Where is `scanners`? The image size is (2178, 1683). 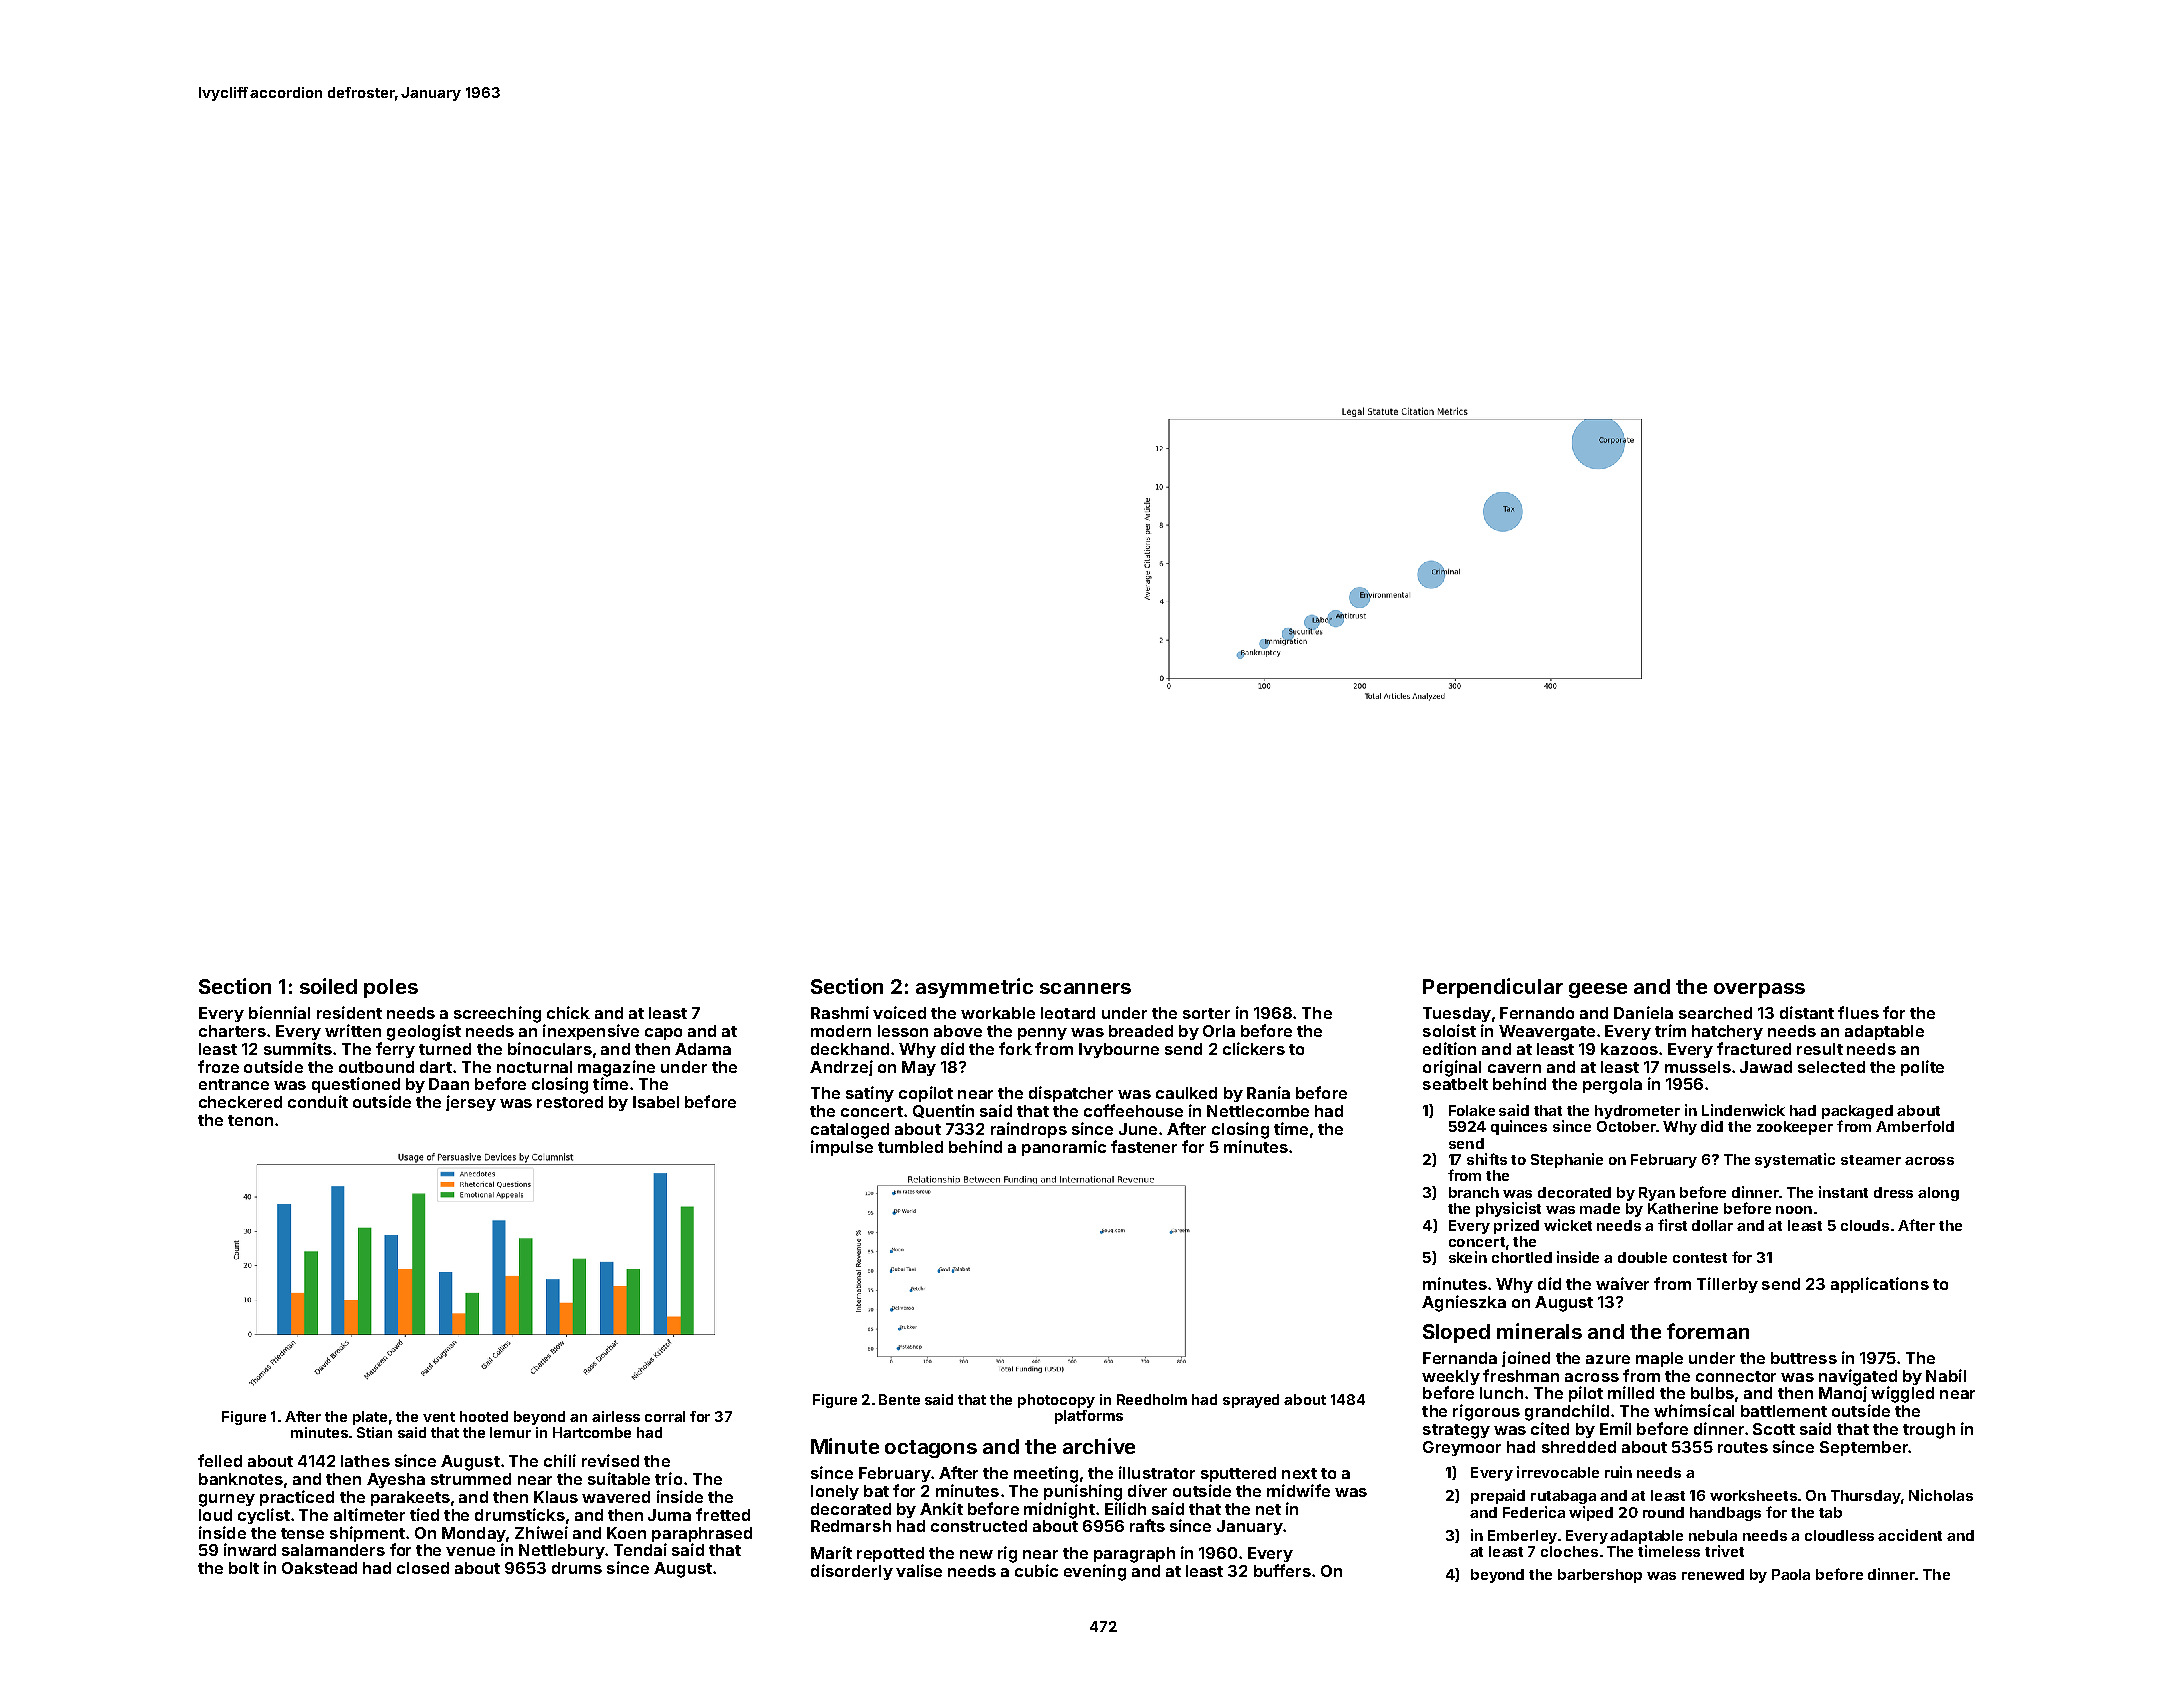 scanners is located at coordinates (1085, 988).
